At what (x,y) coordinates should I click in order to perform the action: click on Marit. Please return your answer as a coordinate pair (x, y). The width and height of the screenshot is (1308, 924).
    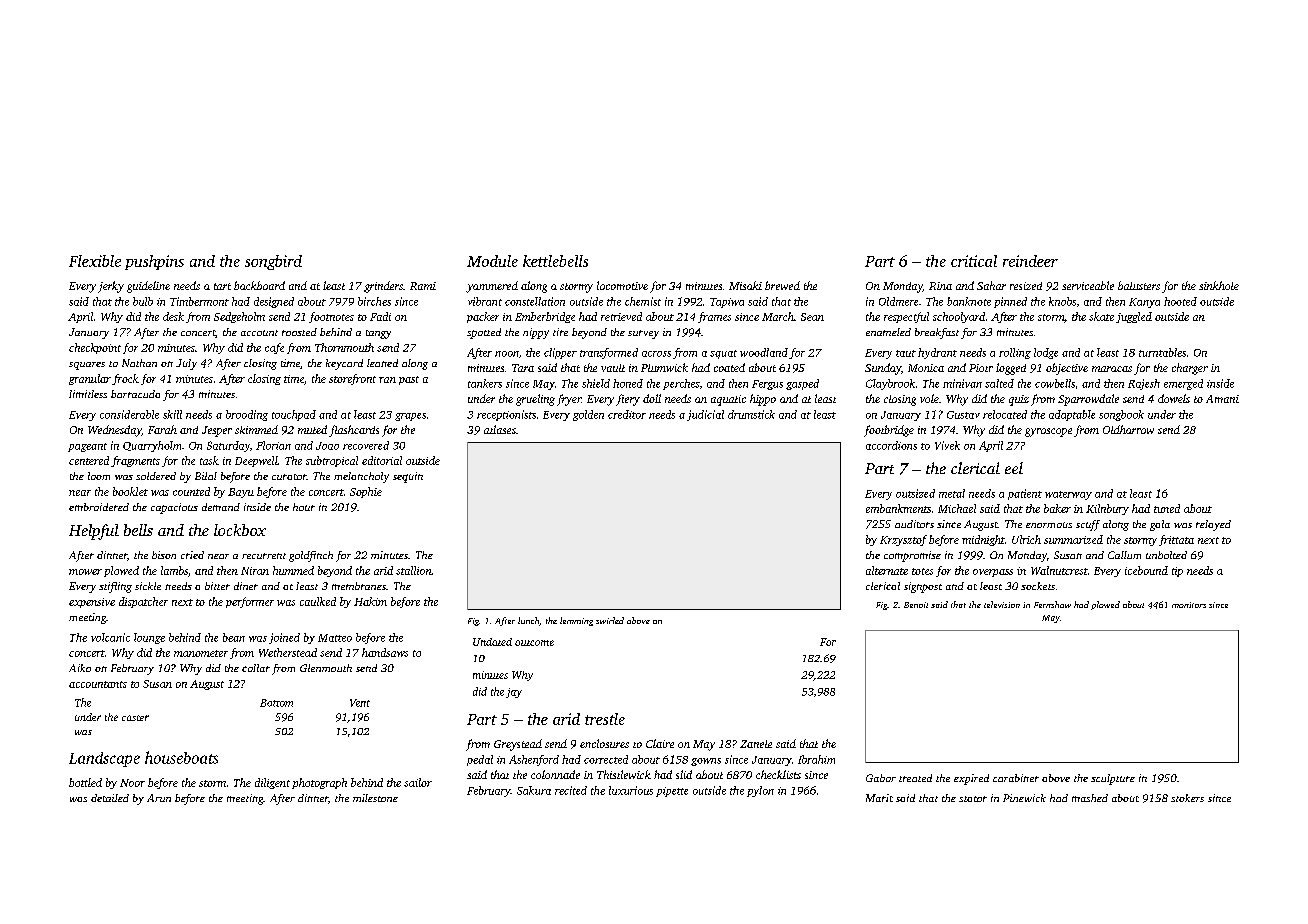
    Looking at the image, I should click on (879, 798).
